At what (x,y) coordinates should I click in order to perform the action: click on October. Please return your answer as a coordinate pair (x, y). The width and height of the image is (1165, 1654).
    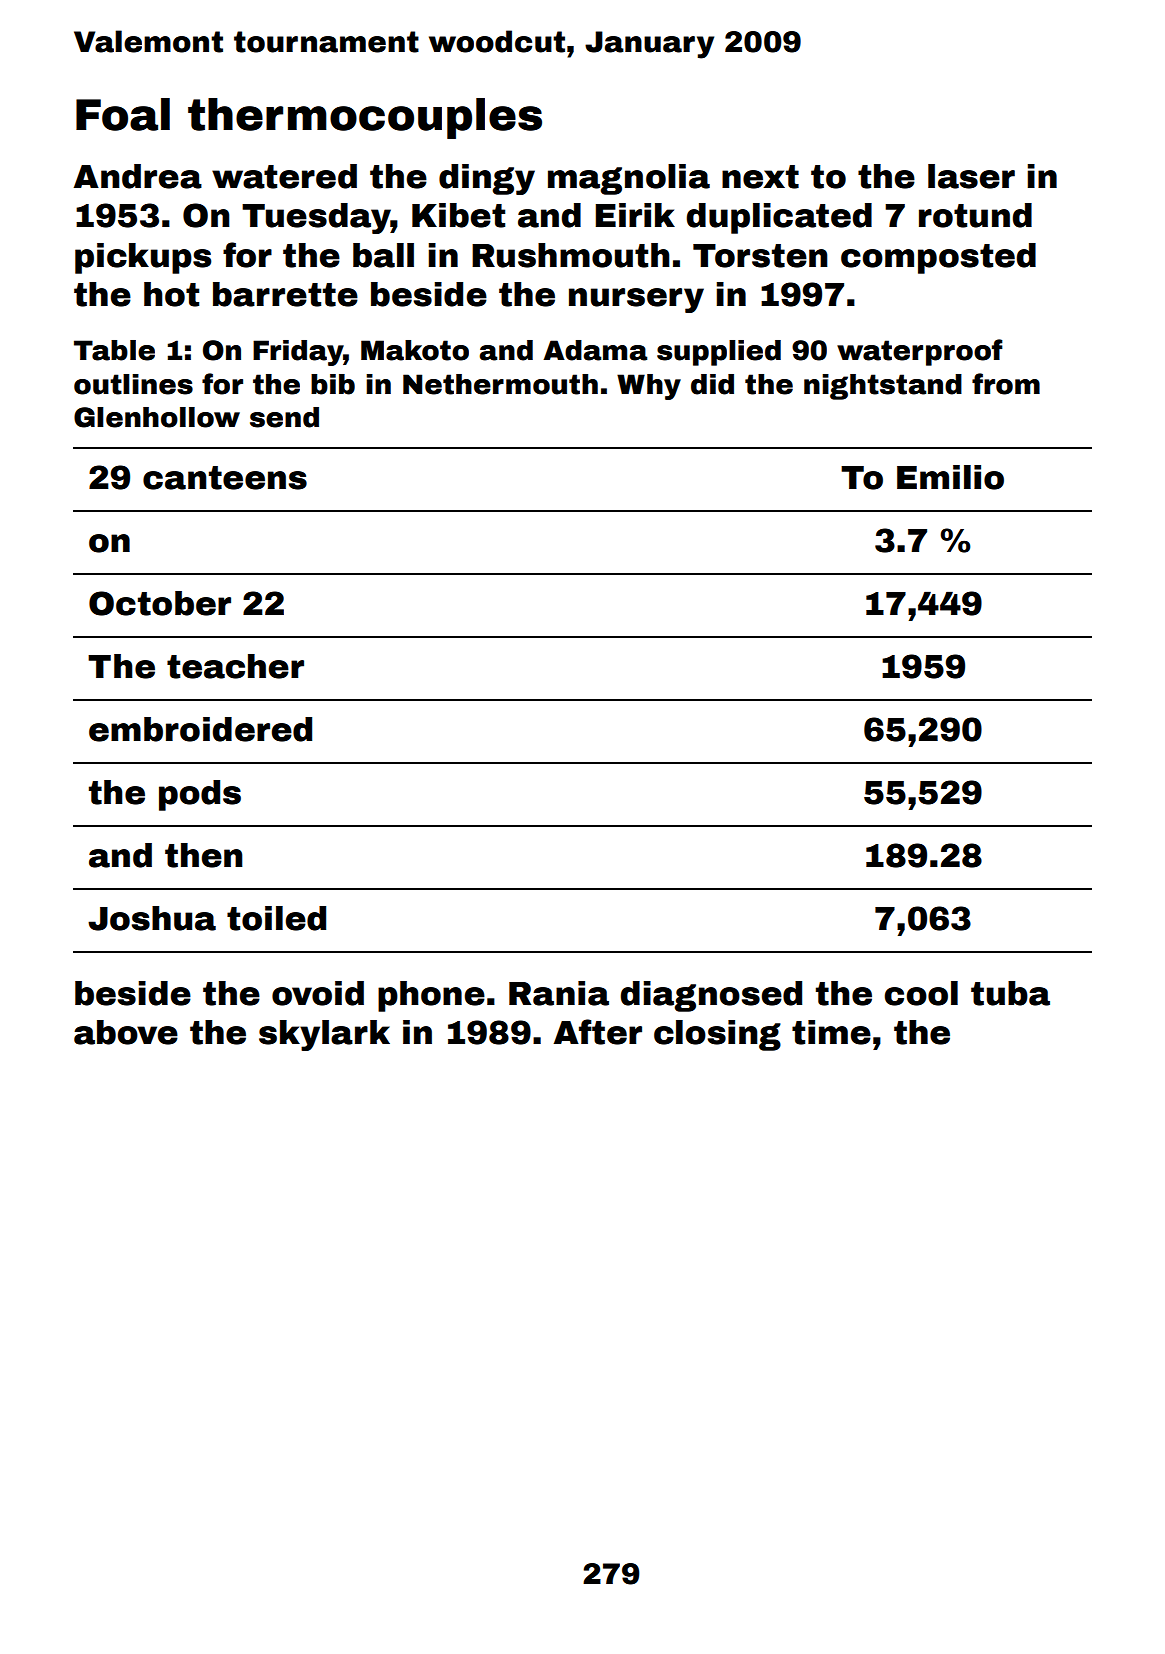
    Looking at the image, I should click on (160, 603).
